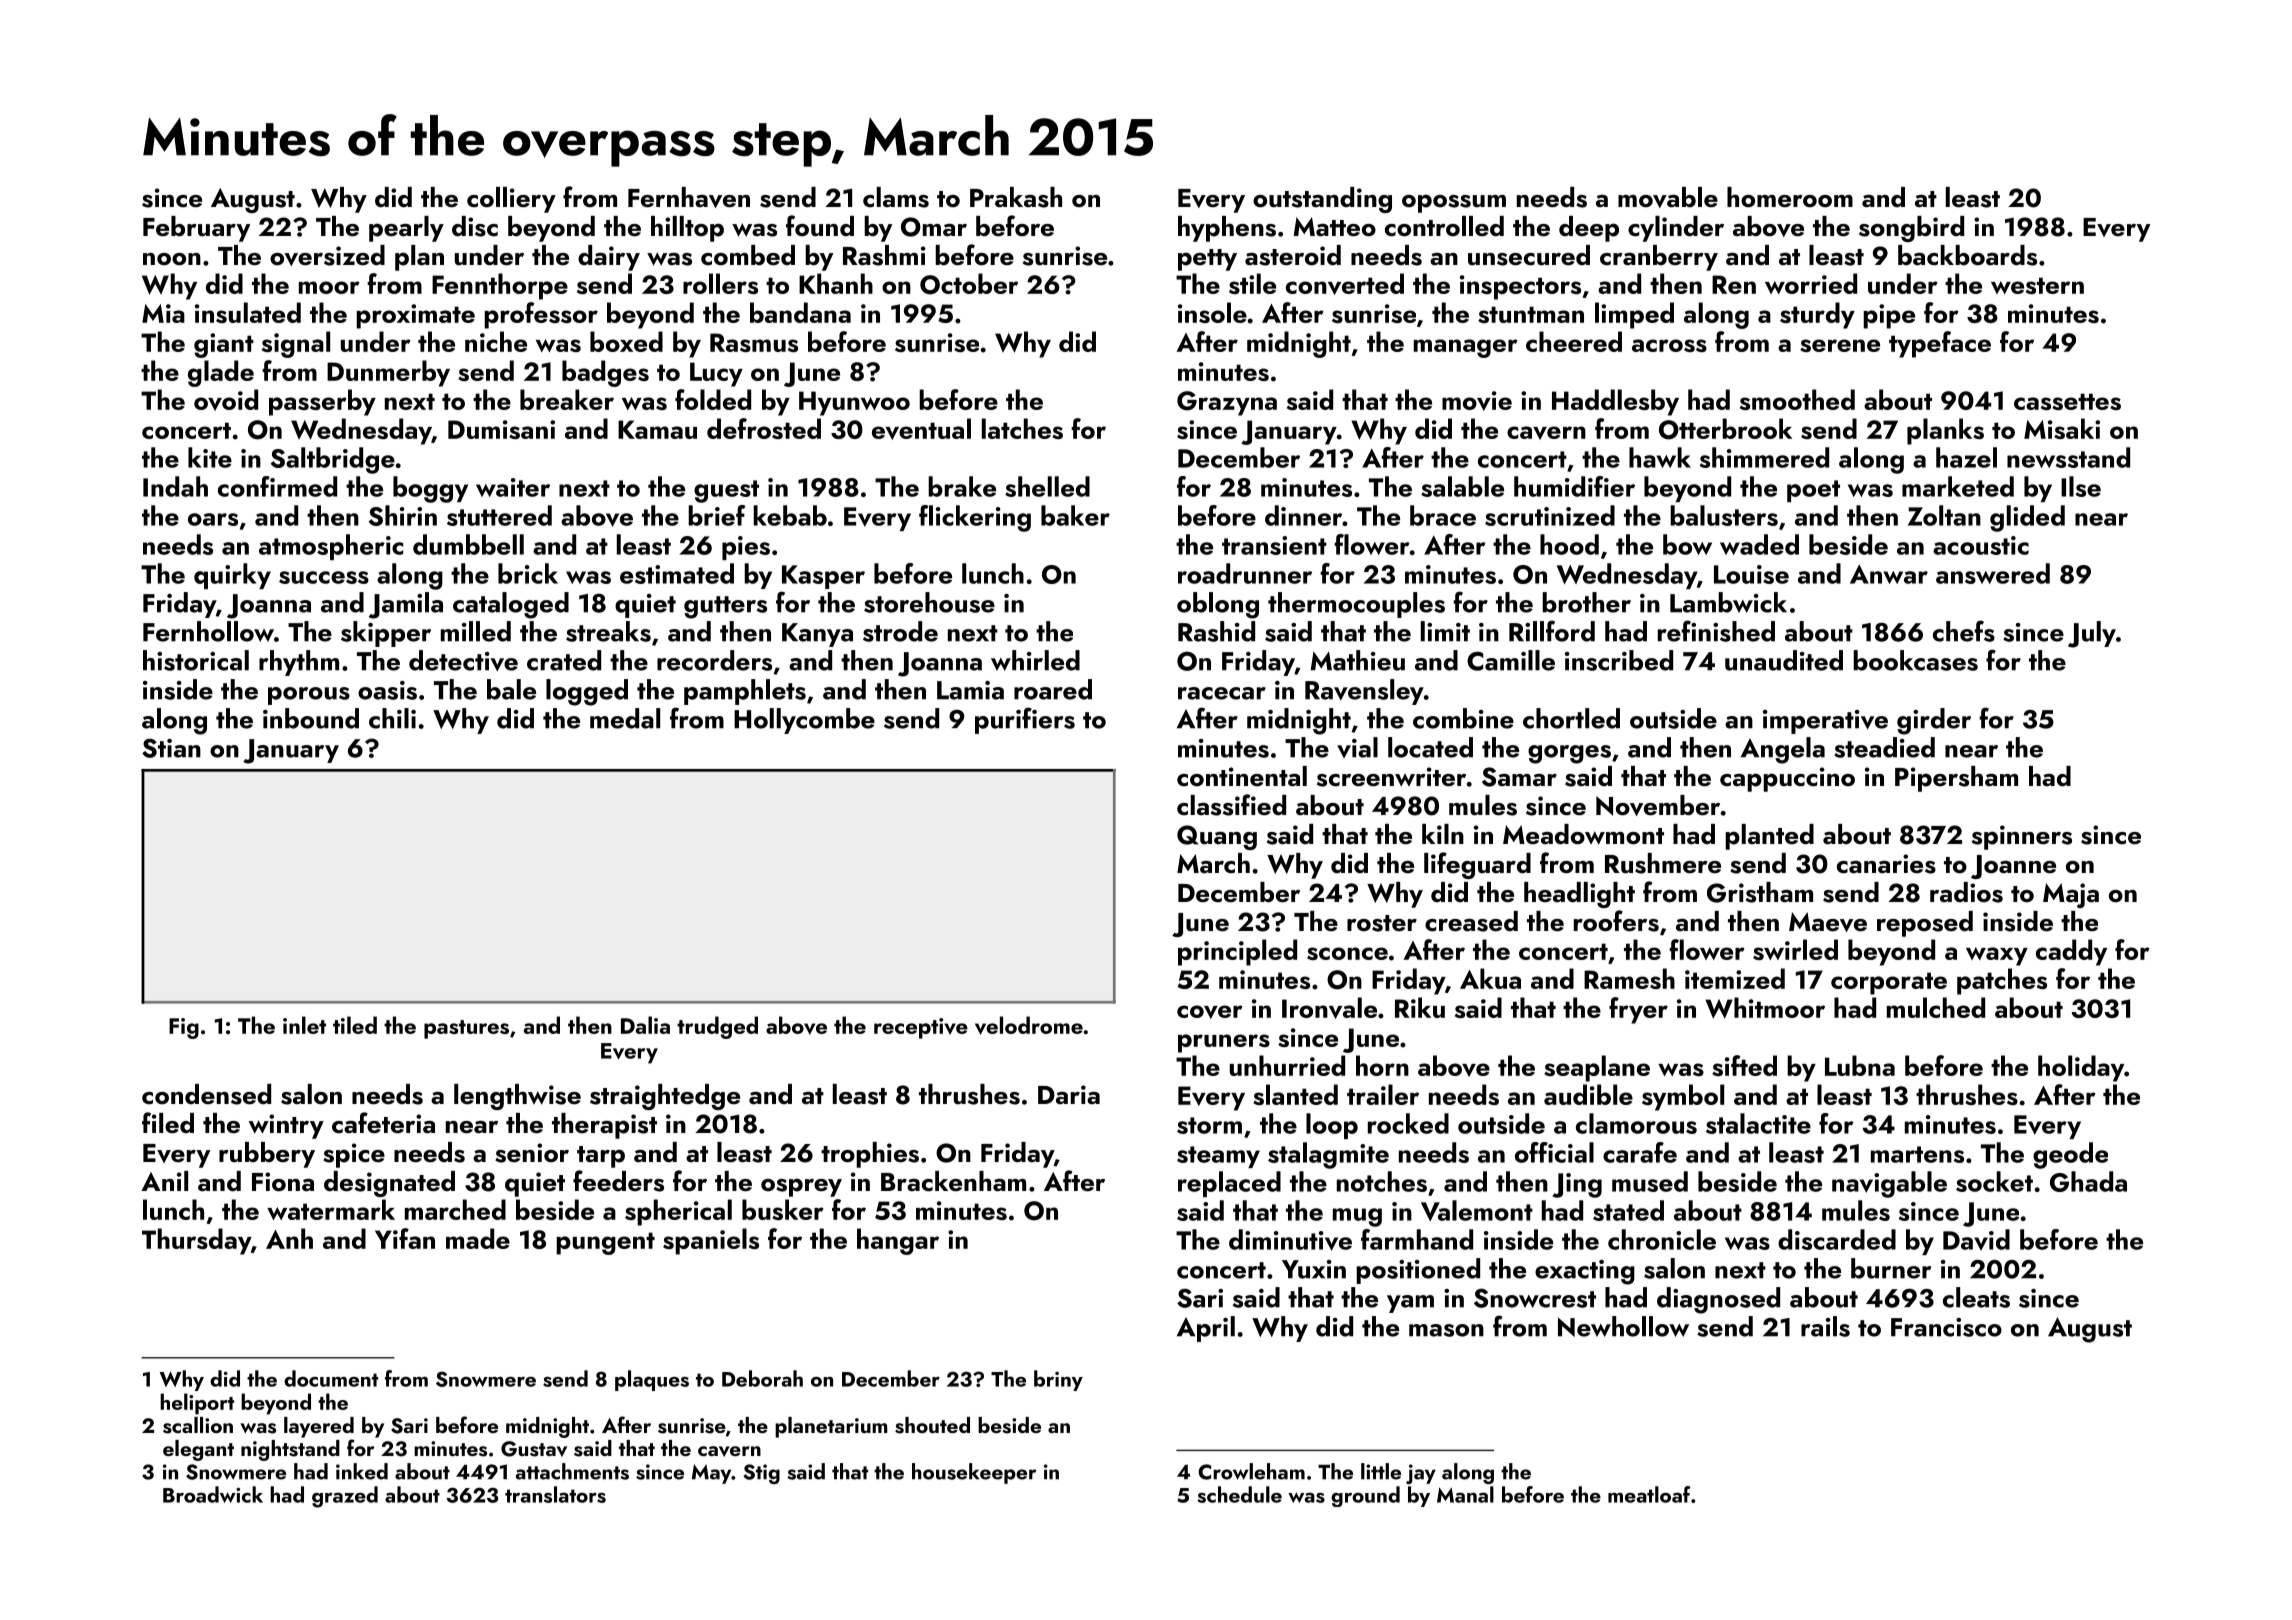  Describe the element at coordinates (1314, 1269) in the screenshot. I see `Yuxin` at that location.
